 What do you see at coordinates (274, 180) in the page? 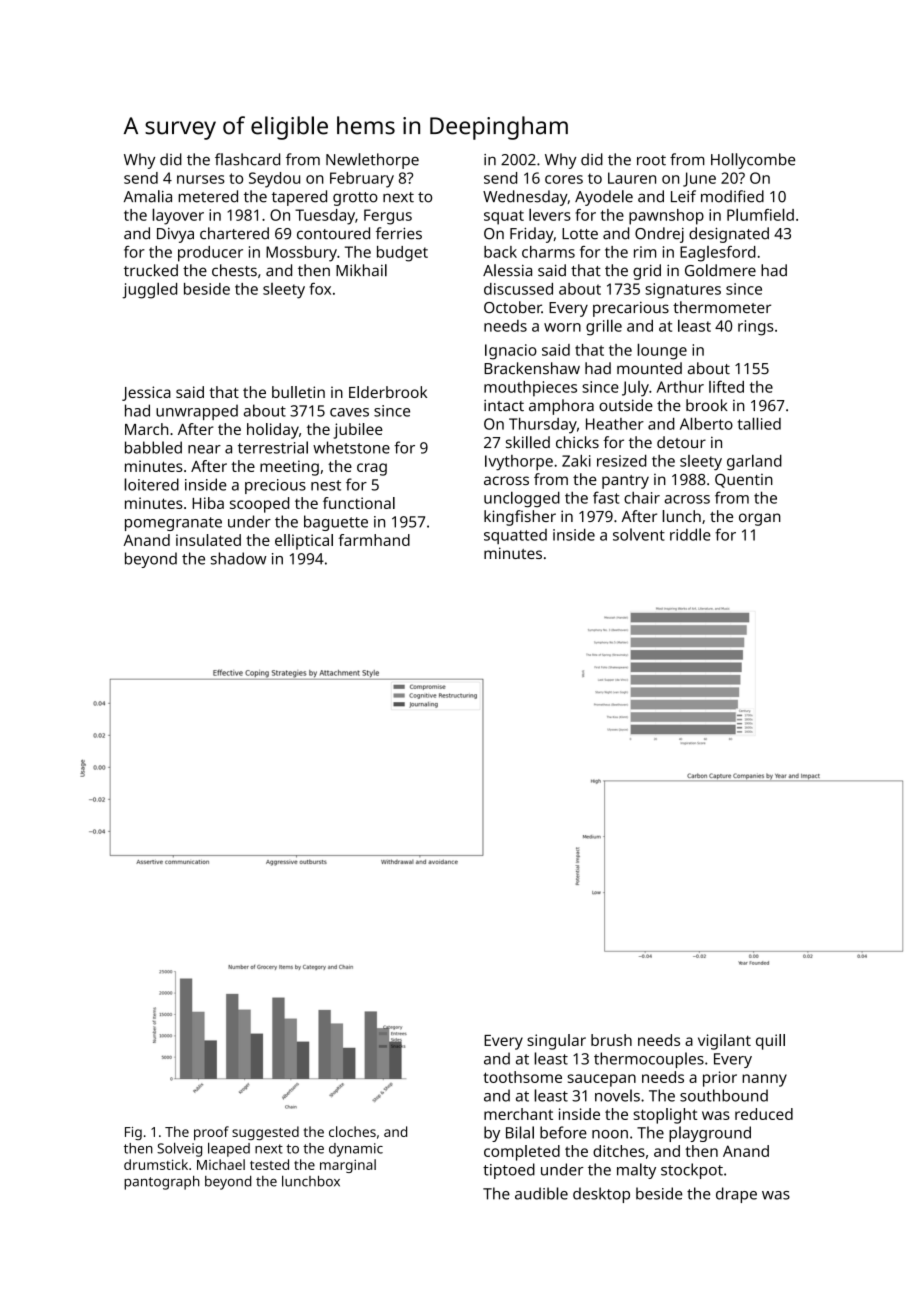
I see `Seydou` at bounding box center [274, 180].
